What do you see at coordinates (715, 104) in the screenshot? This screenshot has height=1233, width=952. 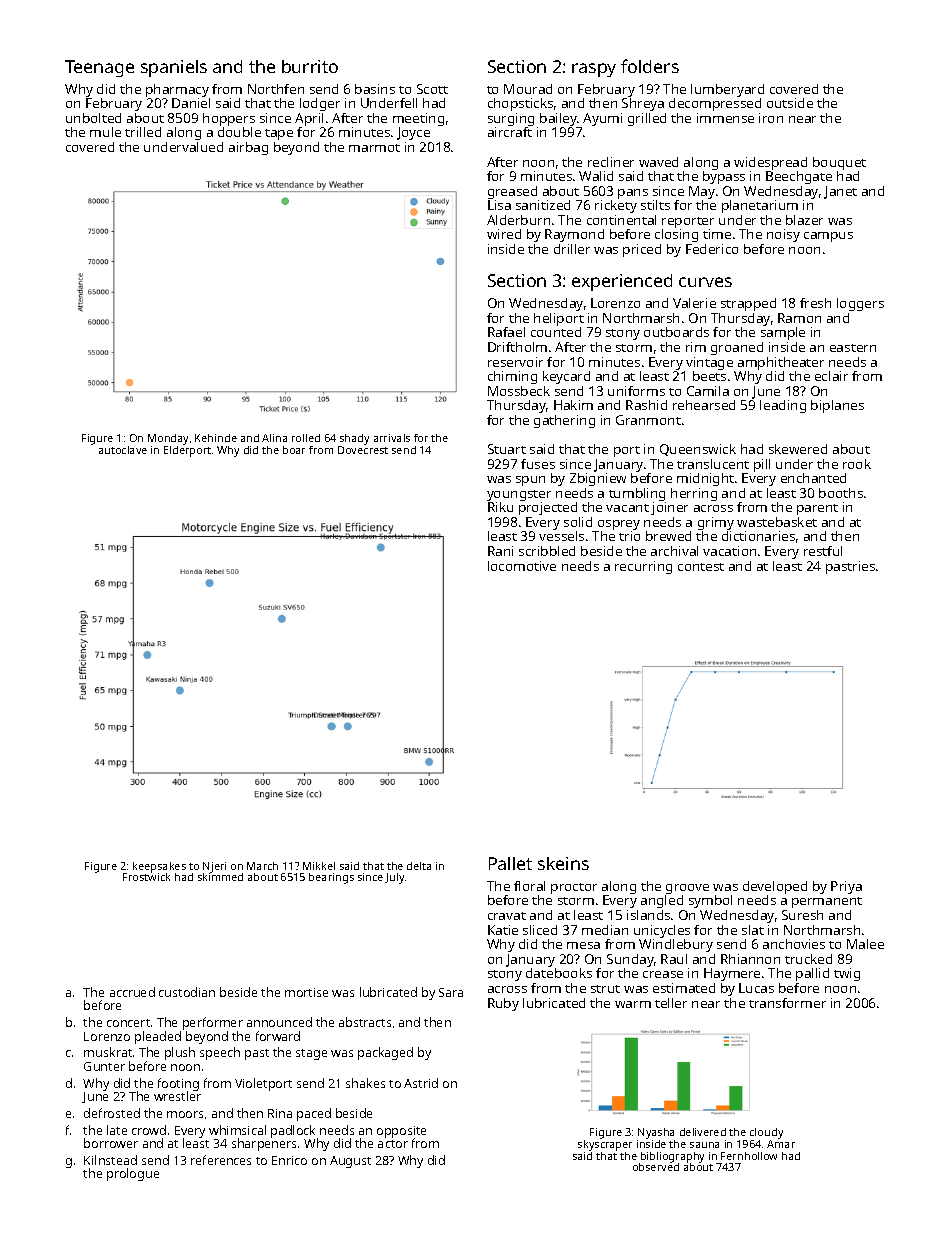 I see `decompressed` at bounding box center [715, 104].
